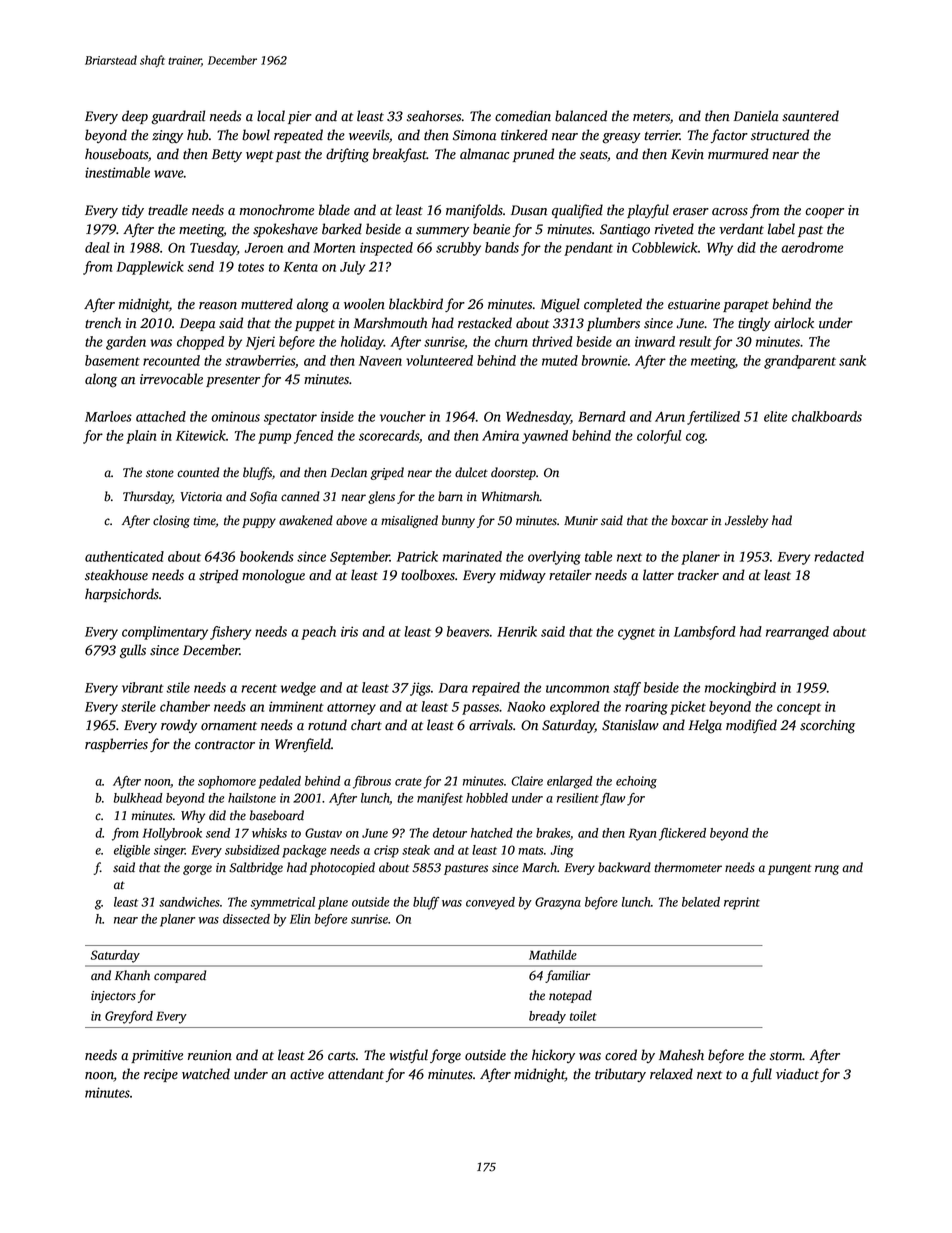  I want to click on inspected, so click(386, 249).
